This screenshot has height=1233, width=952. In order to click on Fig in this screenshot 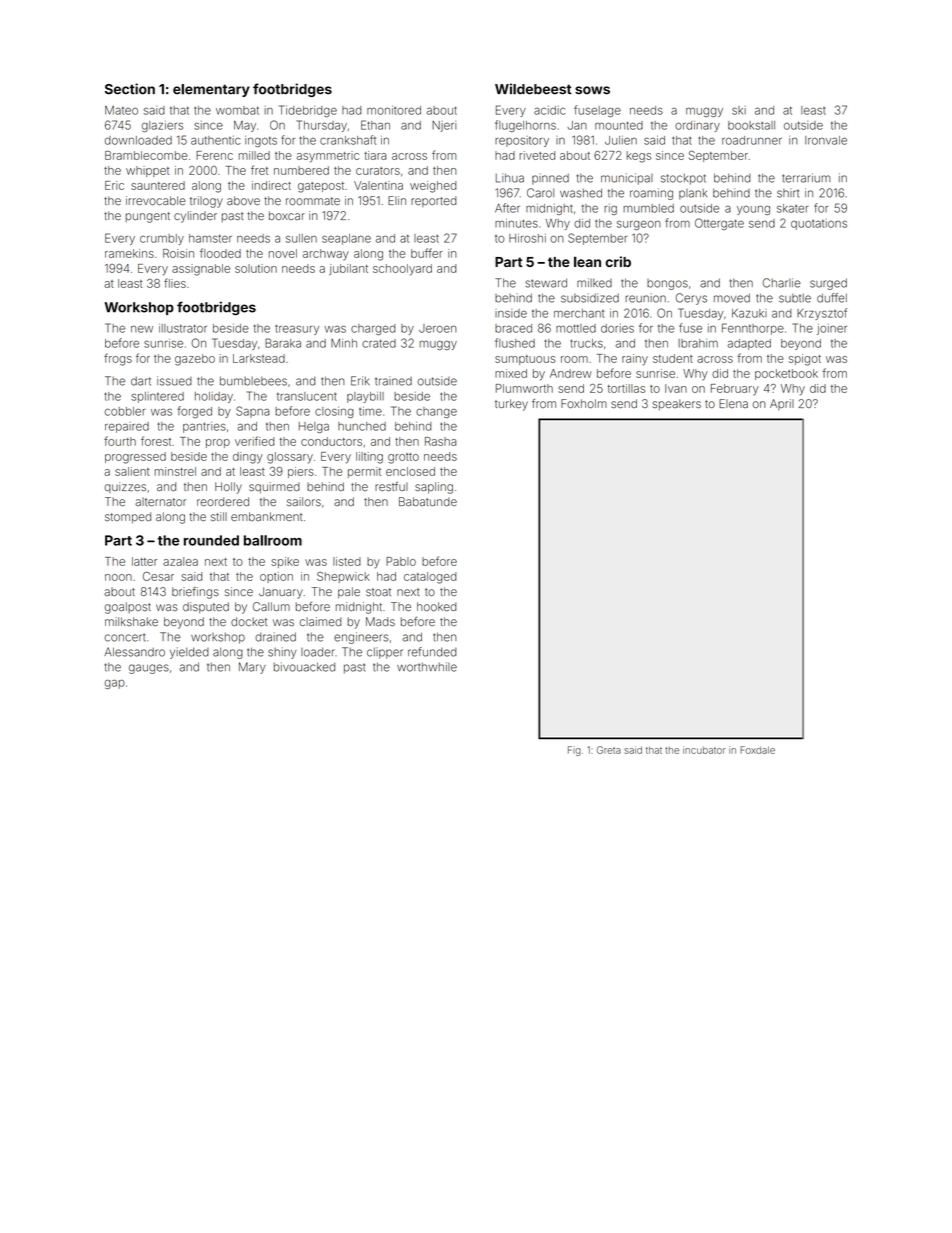, I will do `click(574, 751)`.
